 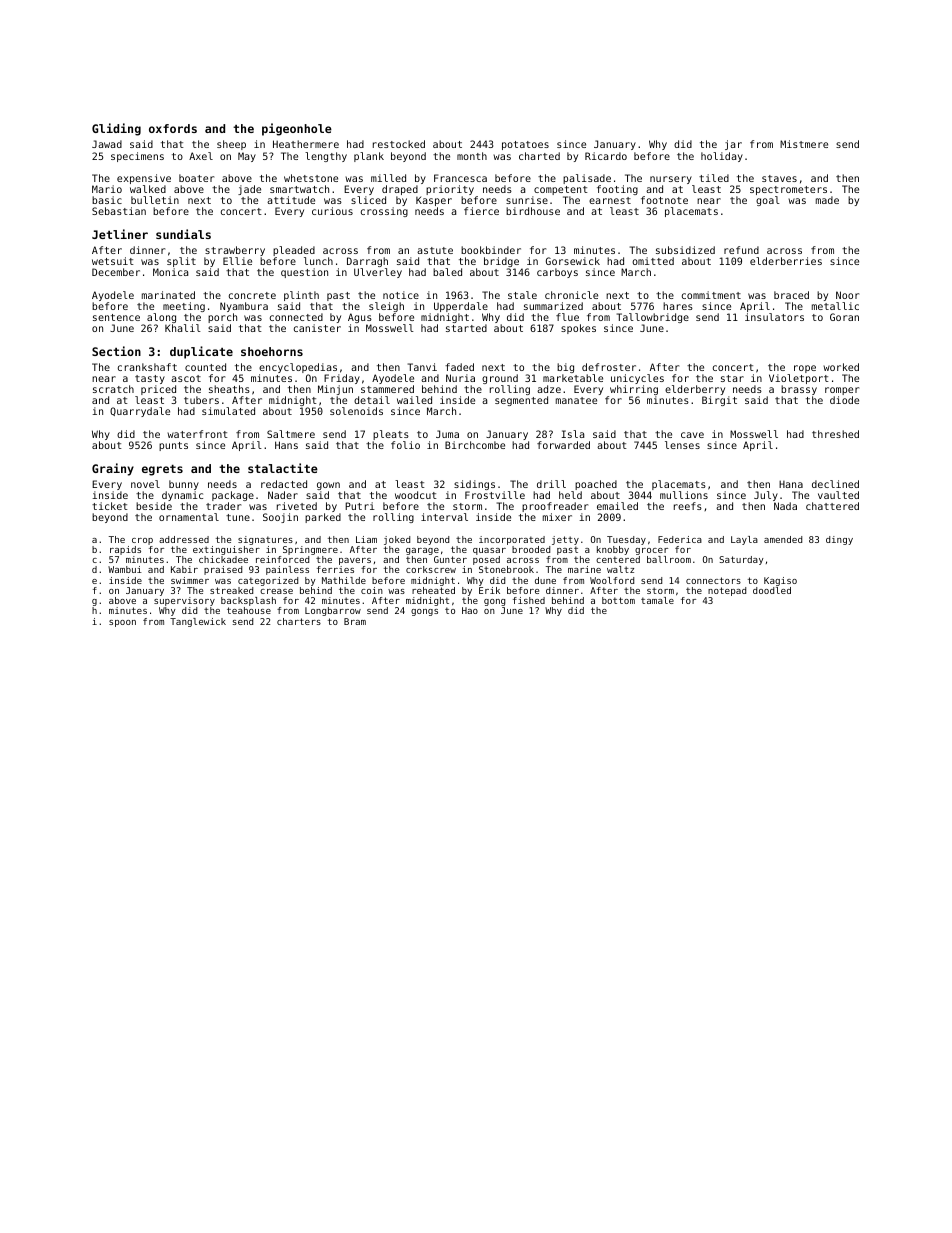 What do you see at coordinates (692, 435) in the image?
I see `cave` at bounding box center [692, 435].
